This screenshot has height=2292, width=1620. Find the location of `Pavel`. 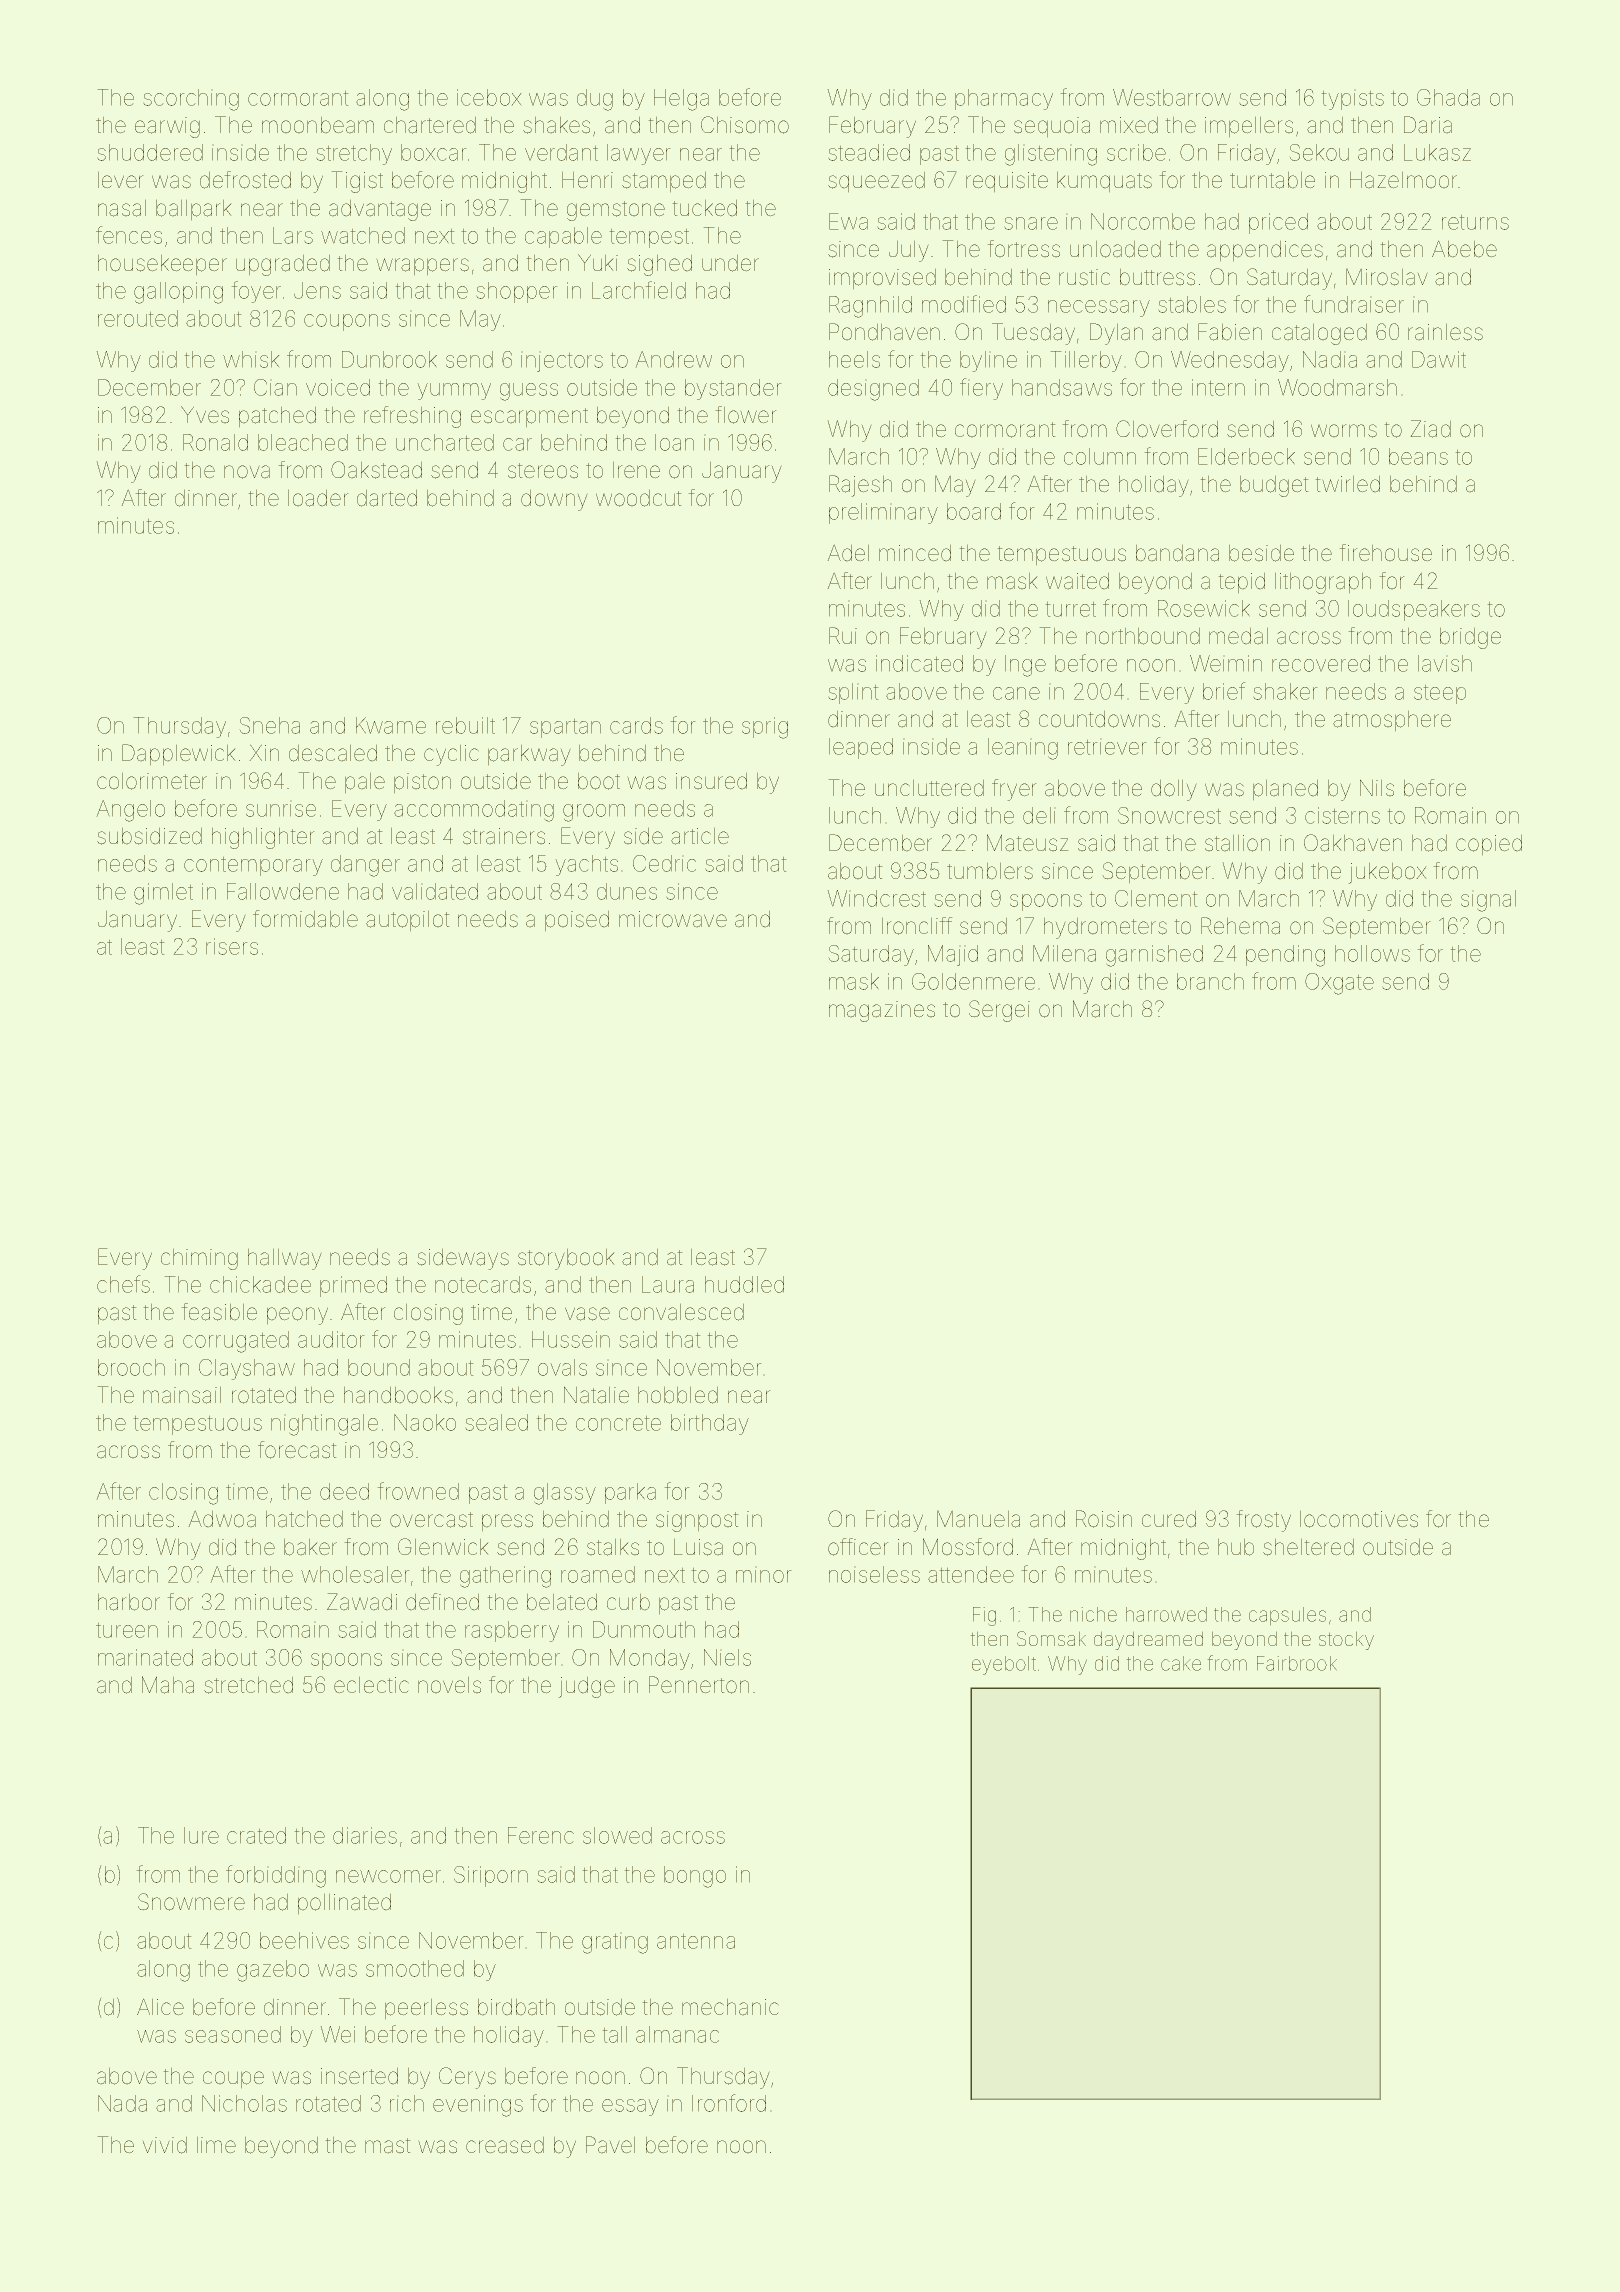

Pavel is located at coordinates (610, 2145).
